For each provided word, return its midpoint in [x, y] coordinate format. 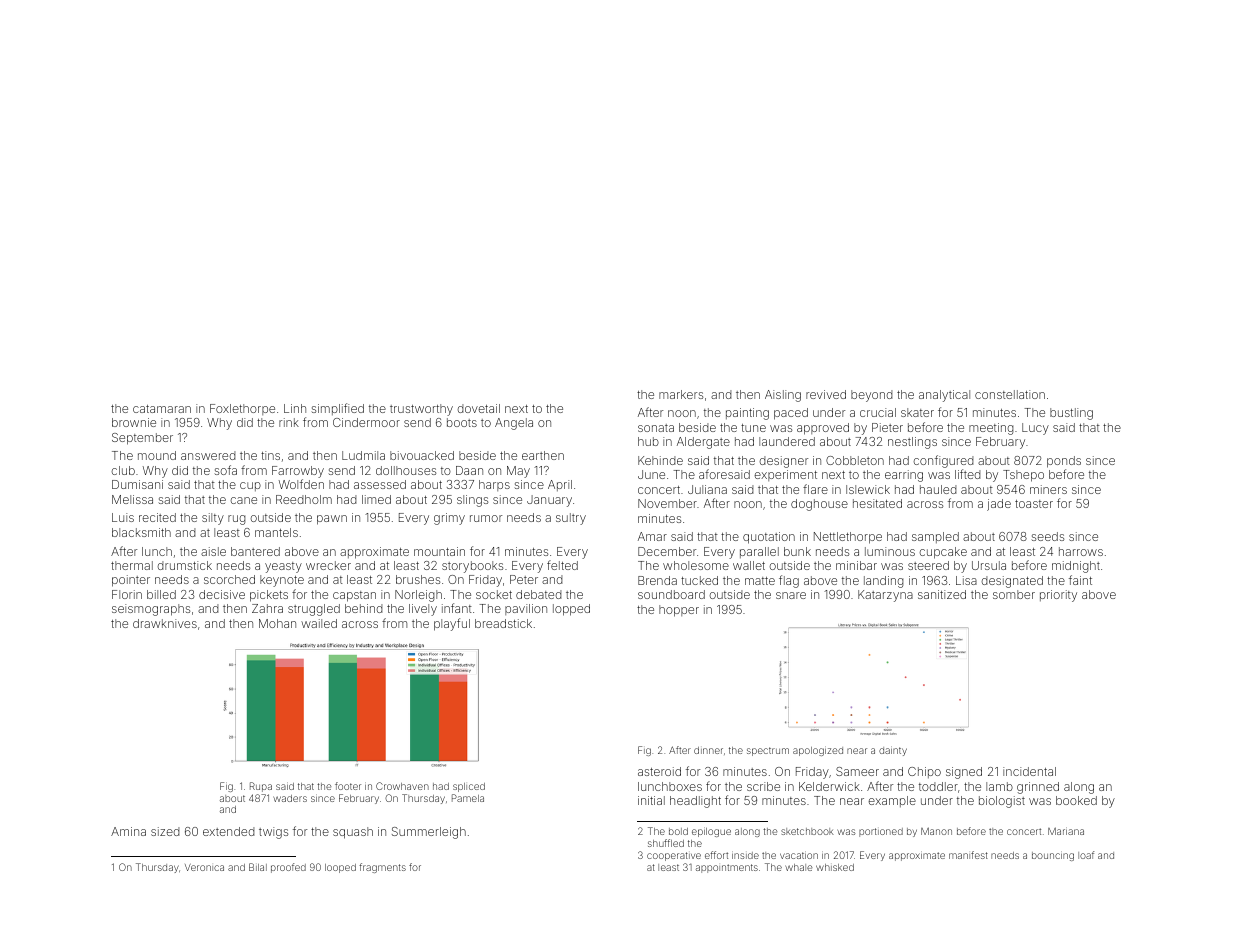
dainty [893, 751]
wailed [319, 623]
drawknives [165, 623]
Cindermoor [366, 422]
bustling [1071, 414]
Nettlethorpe [848, 538]
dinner [708, 750]
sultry [571, 519]
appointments [727, 868]
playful [452, 624]
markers [681, 394]
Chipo [924, 772]
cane [243, 500]
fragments [382, 868]
